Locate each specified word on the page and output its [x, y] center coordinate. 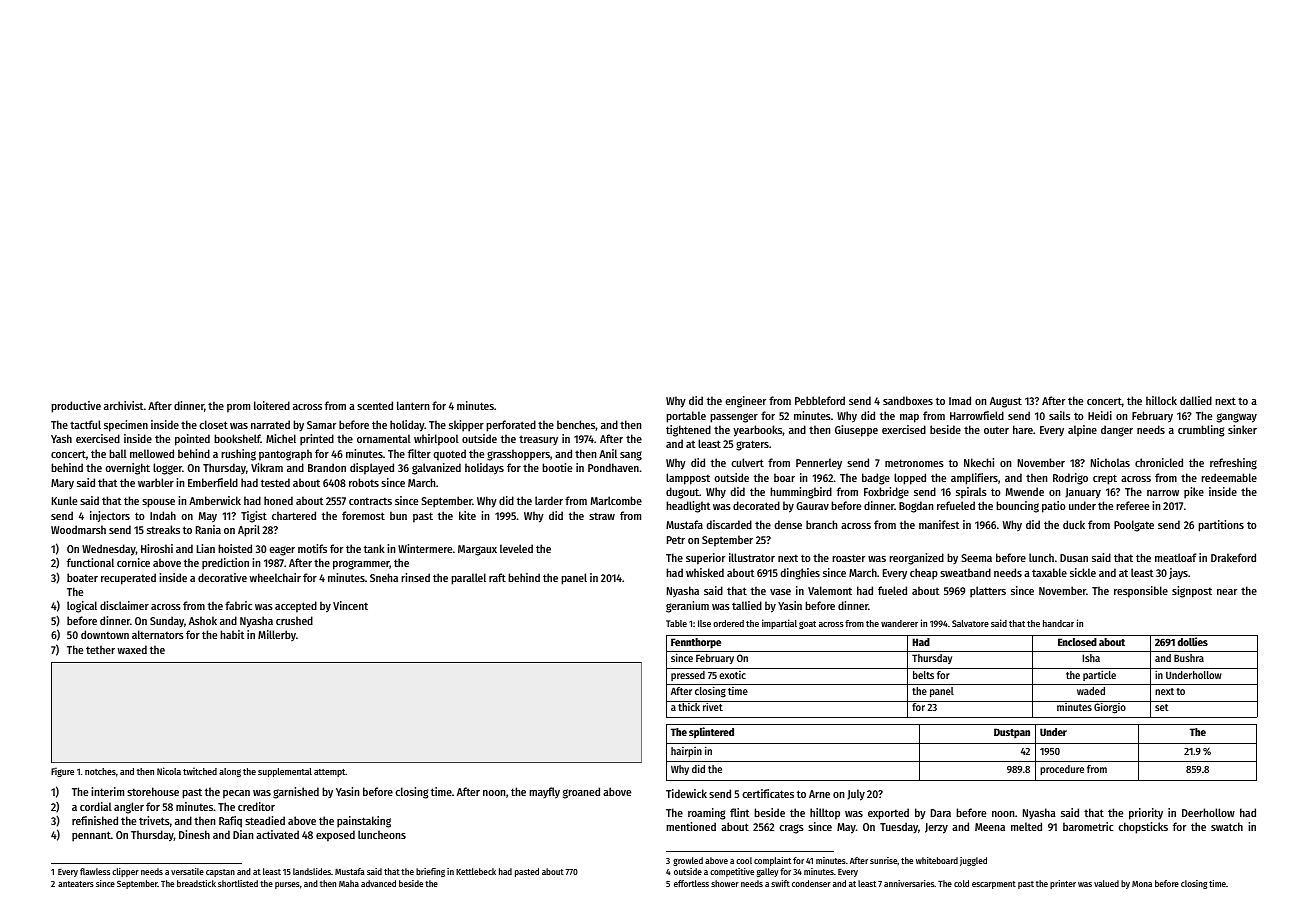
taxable [1049, 572]
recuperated [128, 579]
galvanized [436, 469]
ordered [728, 623]
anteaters [76, 884]
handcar [1058, 623]
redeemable [1229, 477]
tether [100, 649]
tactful [85, 424]
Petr [676, 540]
